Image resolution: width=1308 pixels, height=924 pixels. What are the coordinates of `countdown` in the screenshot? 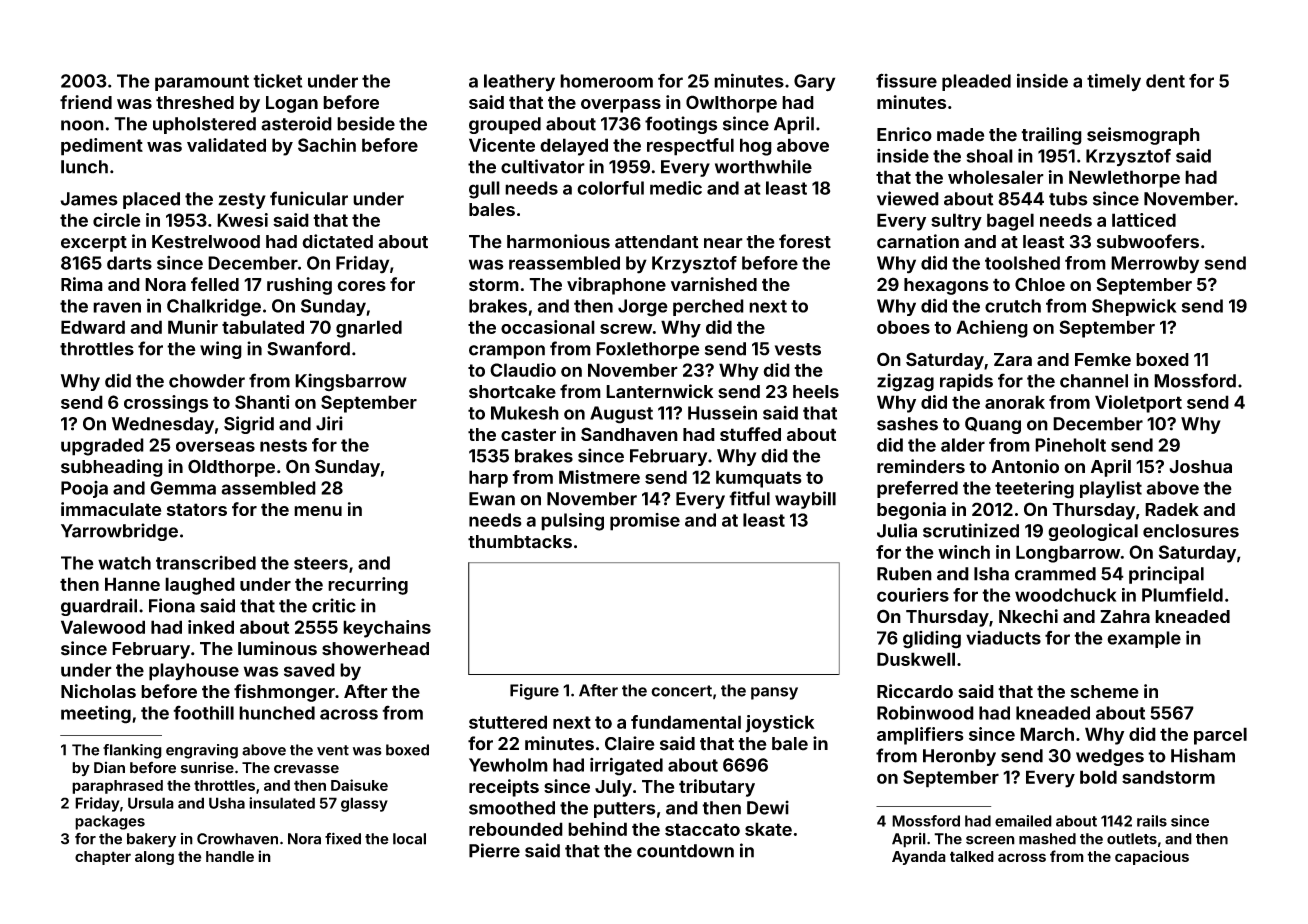 It's located at (685, 851).
